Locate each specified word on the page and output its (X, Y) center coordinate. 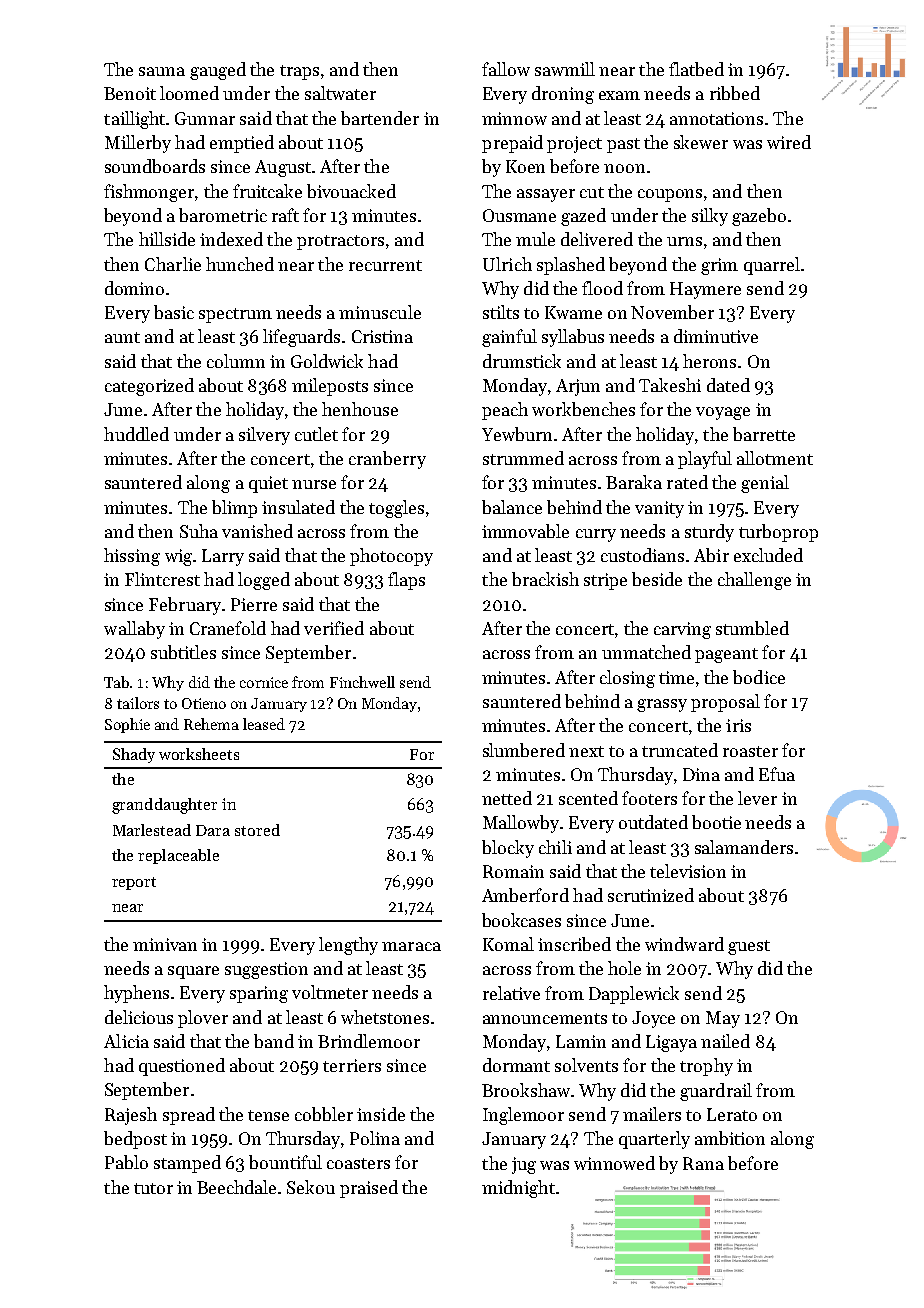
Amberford (525, 895)
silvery (264, 436)
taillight (134, 120)
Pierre (254, 604)
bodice (759, 677)
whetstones (385, 1017)
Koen (525, 166)
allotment (775, 458)
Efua (777, 774)
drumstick (522, 361)
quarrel (772, 266)
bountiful (285, 1162)
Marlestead (152, 830)
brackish (545, 579)
